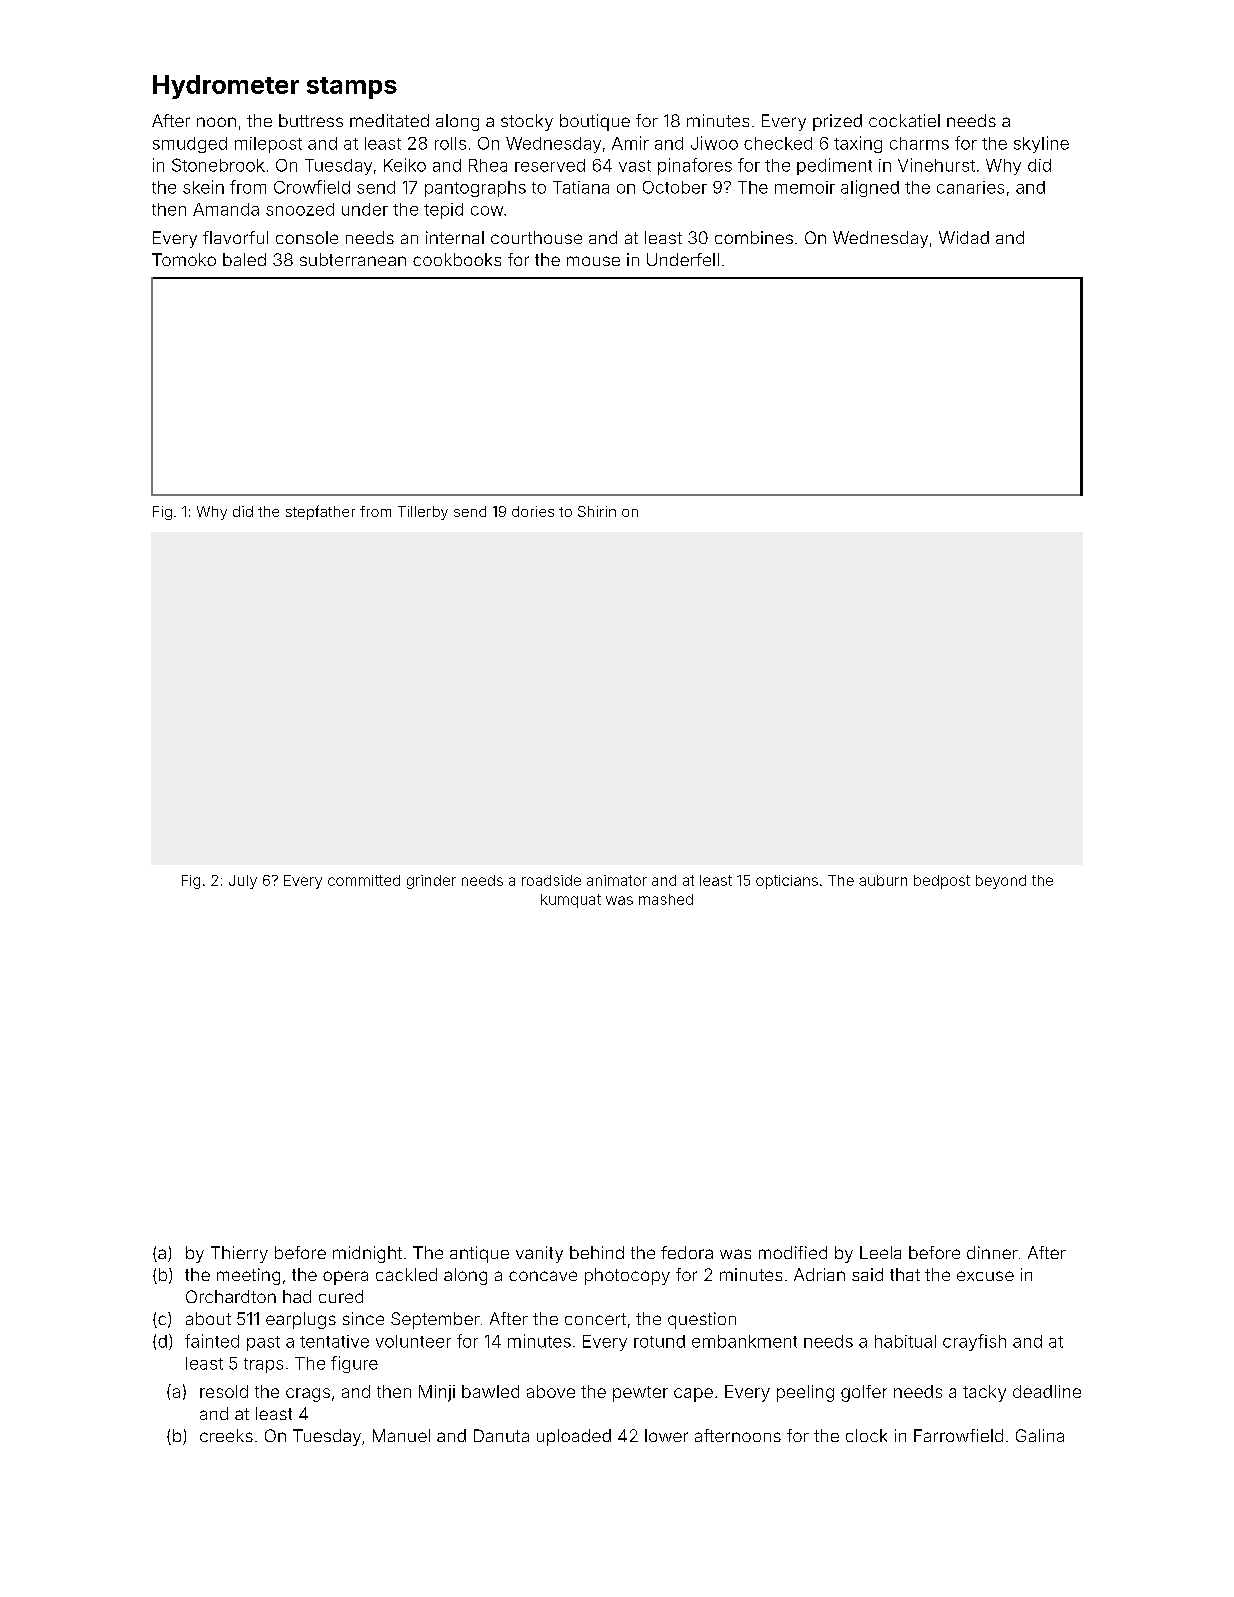 The height and width of the screenshot is (1597, 1234). What do you see at coordinates (367, 1254) in the screenshot?
I see `midnight` at bounding box center [367, 1254].
